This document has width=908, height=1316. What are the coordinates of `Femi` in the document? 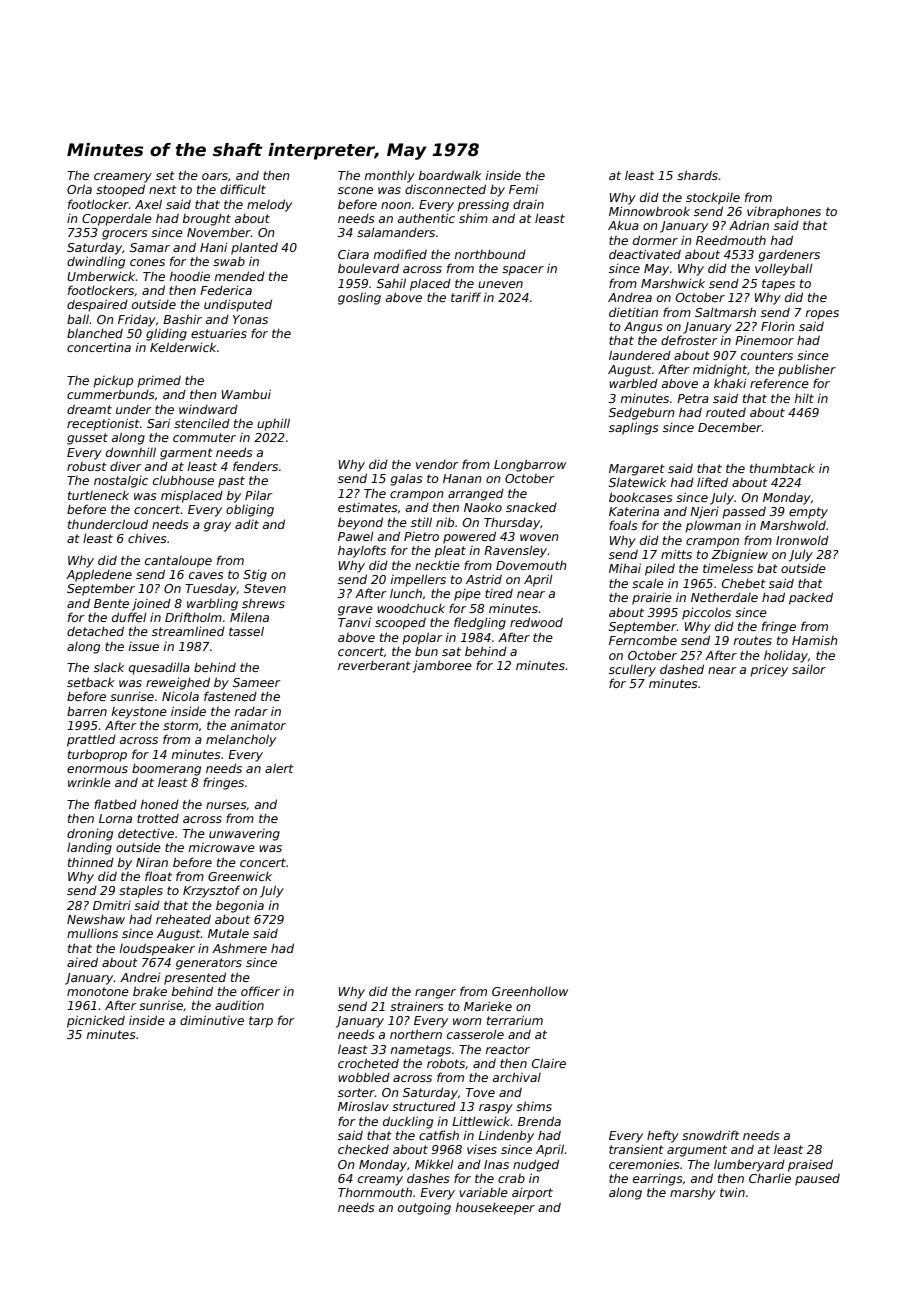 It's located at (524, 189).
